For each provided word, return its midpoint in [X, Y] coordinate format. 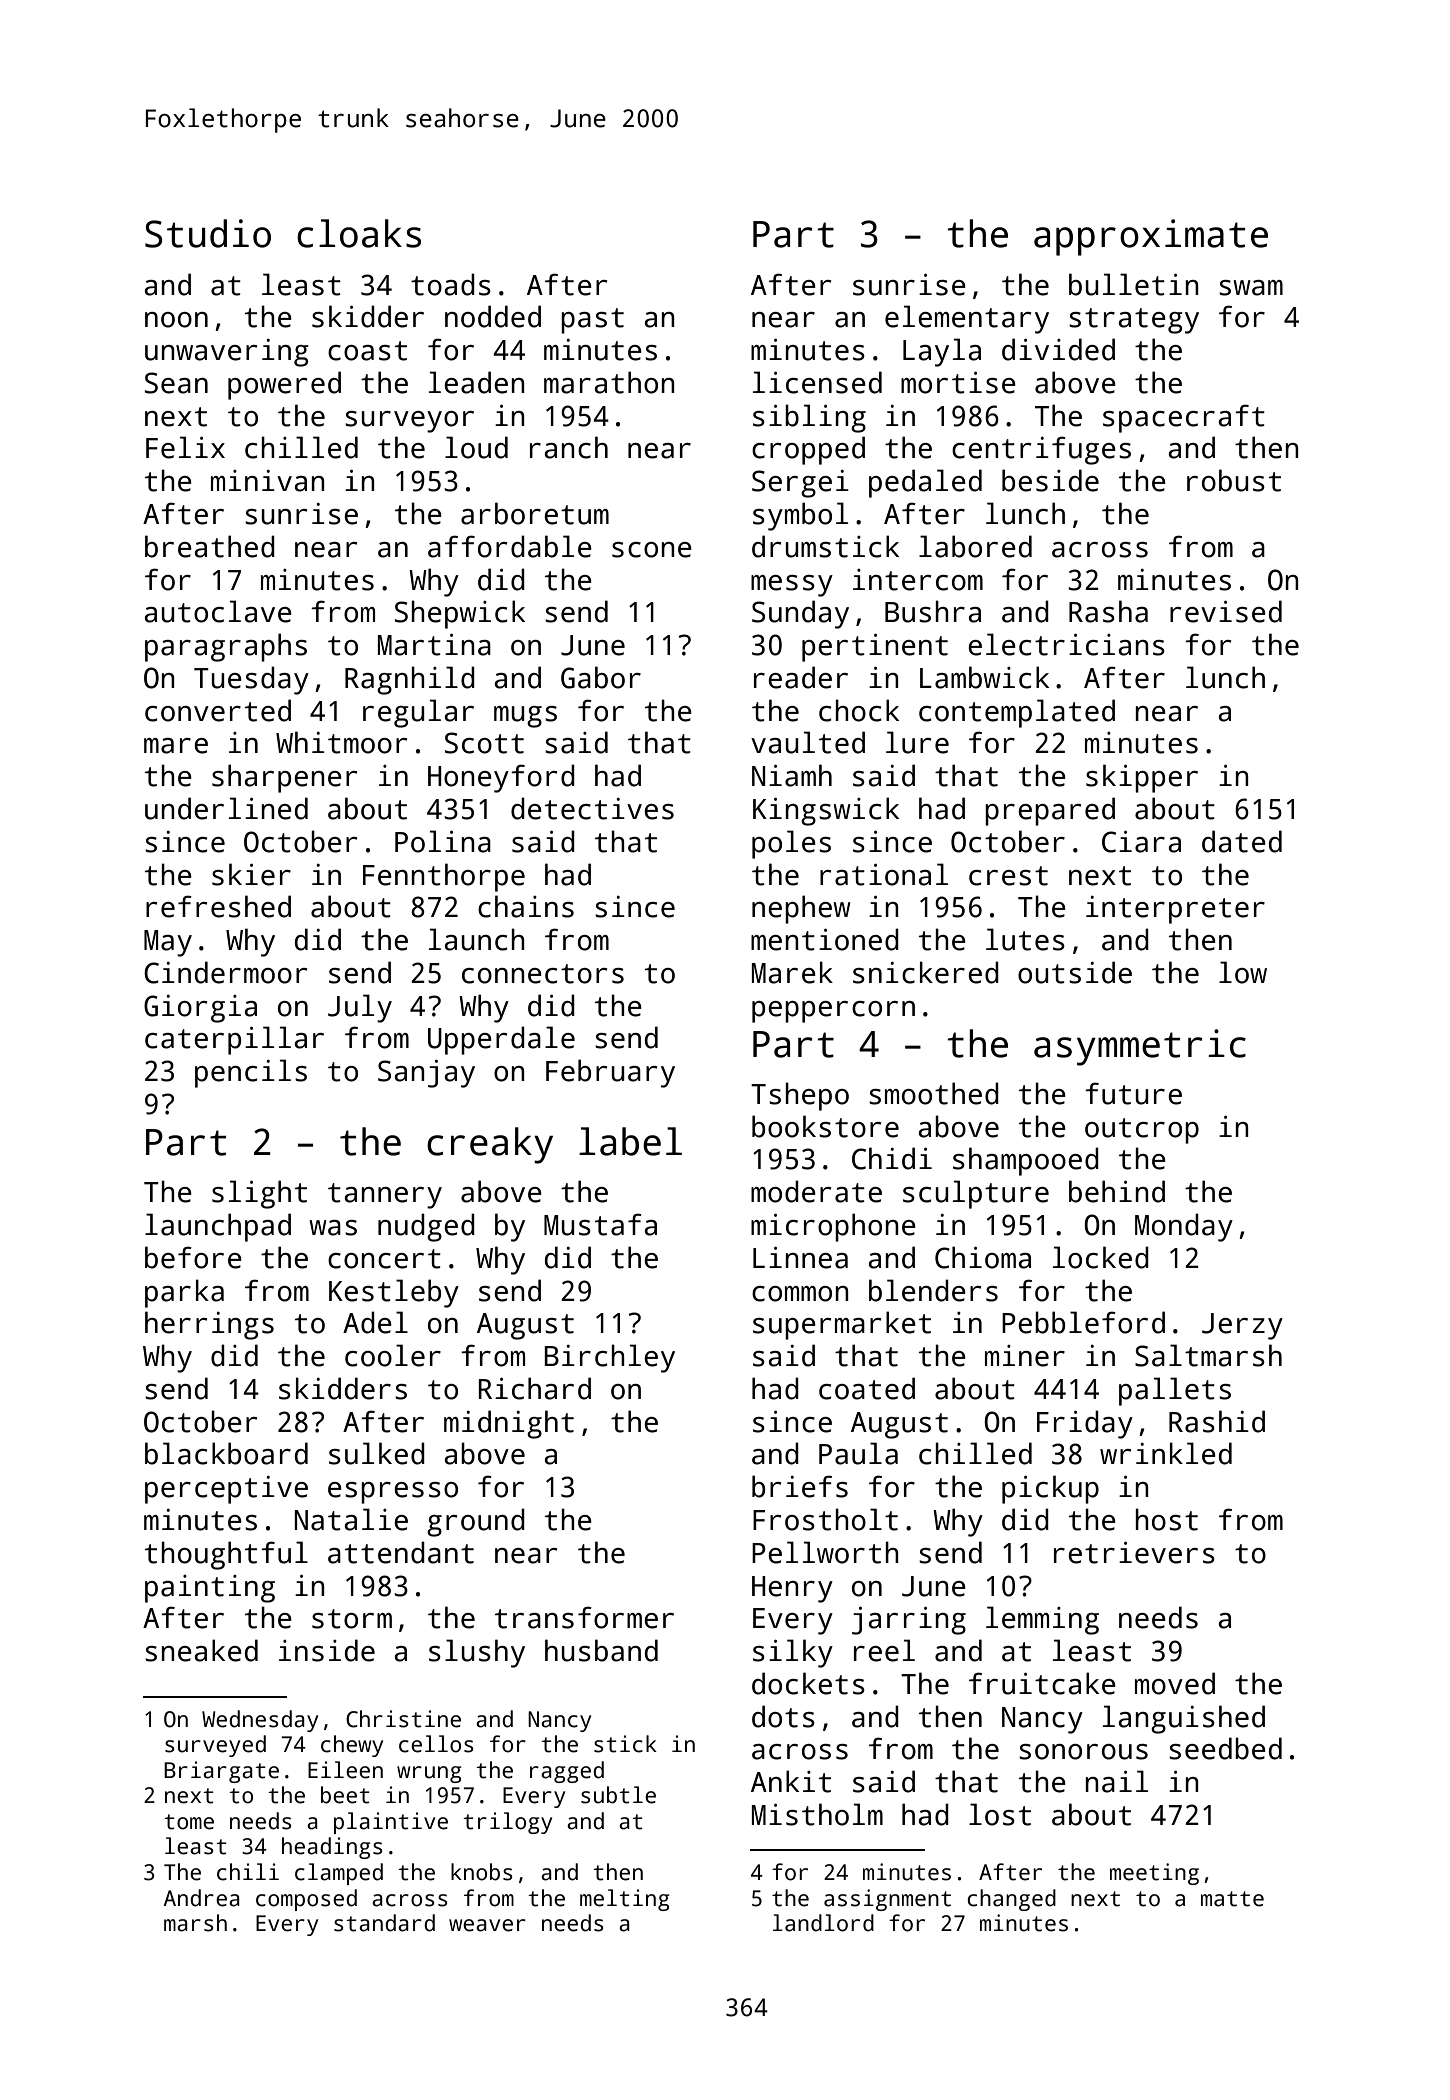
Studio [208, 233]
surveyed [215, 1746]
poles [791, 844]
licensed [817, 382]
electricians [1066, 644]
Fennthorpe [444, 877]
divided [1058, 349]
